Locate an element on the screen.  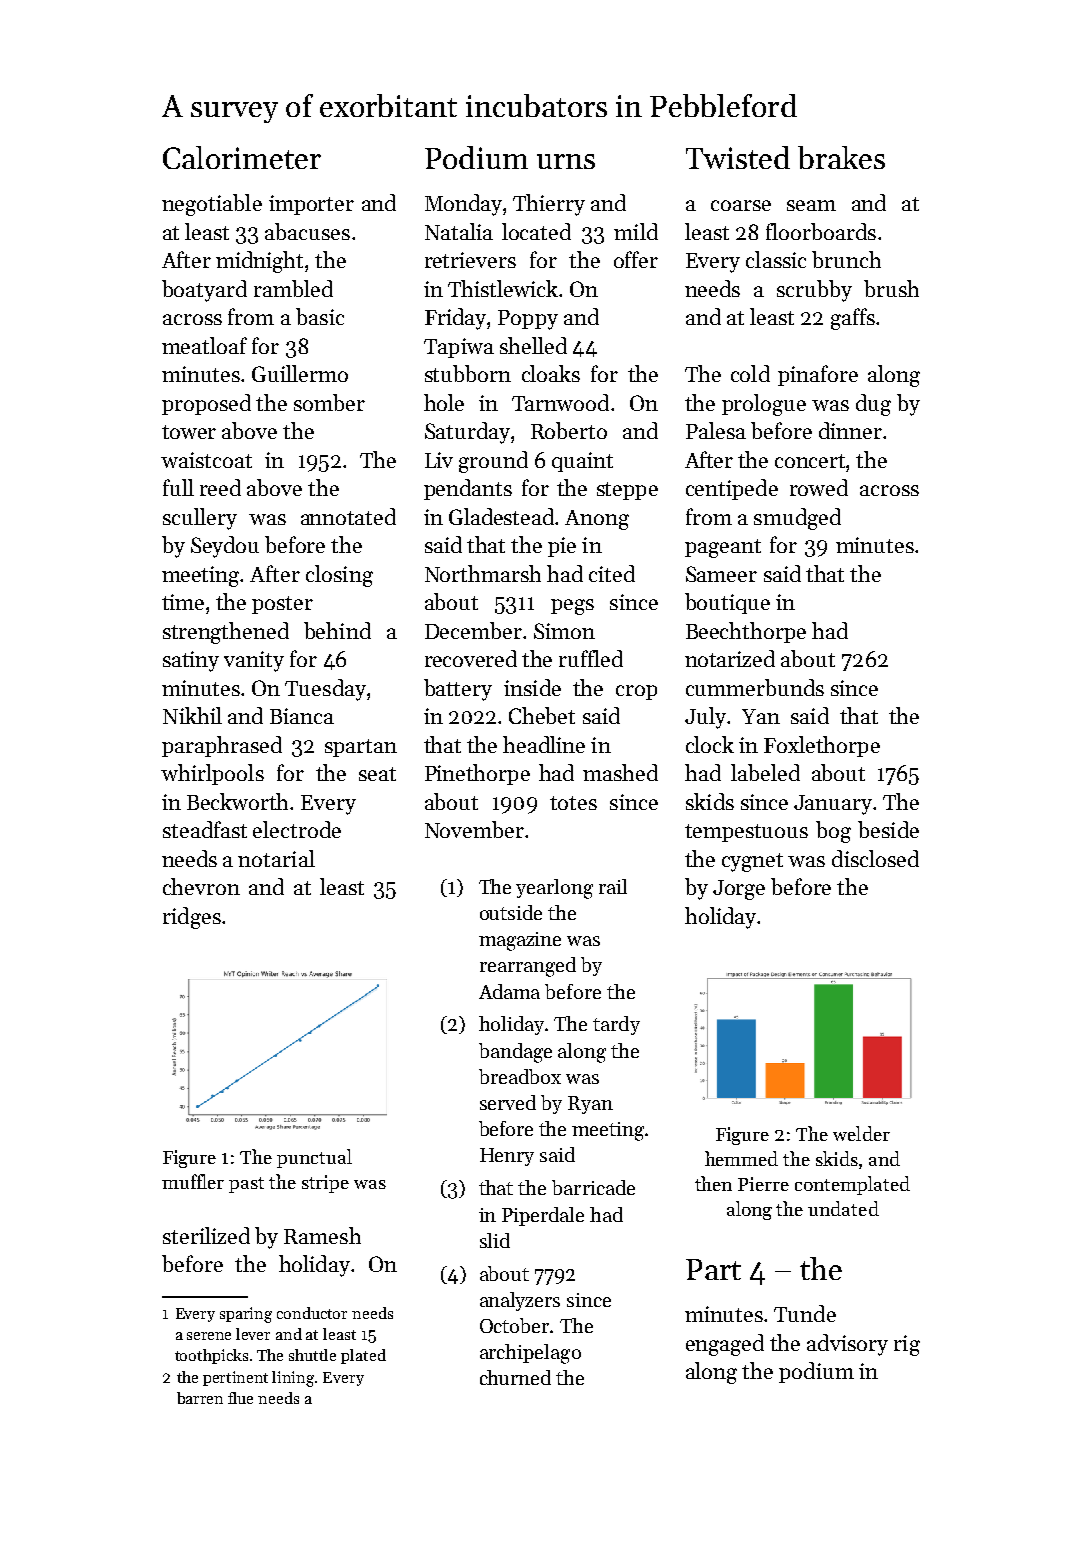
churned is located at coordinates (515, 1377).
